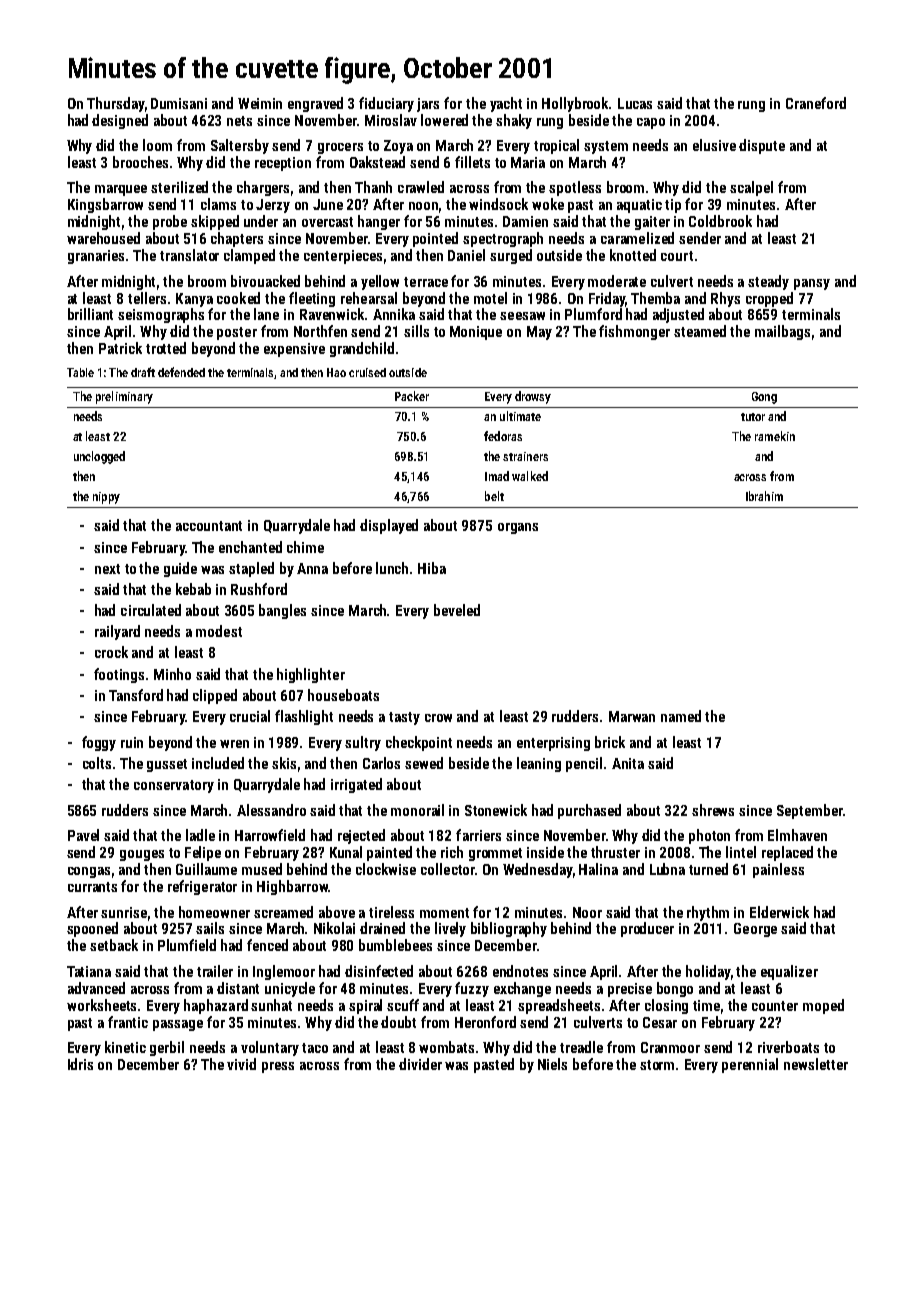  I want to click on Coldbrook, so click(720, 221).
